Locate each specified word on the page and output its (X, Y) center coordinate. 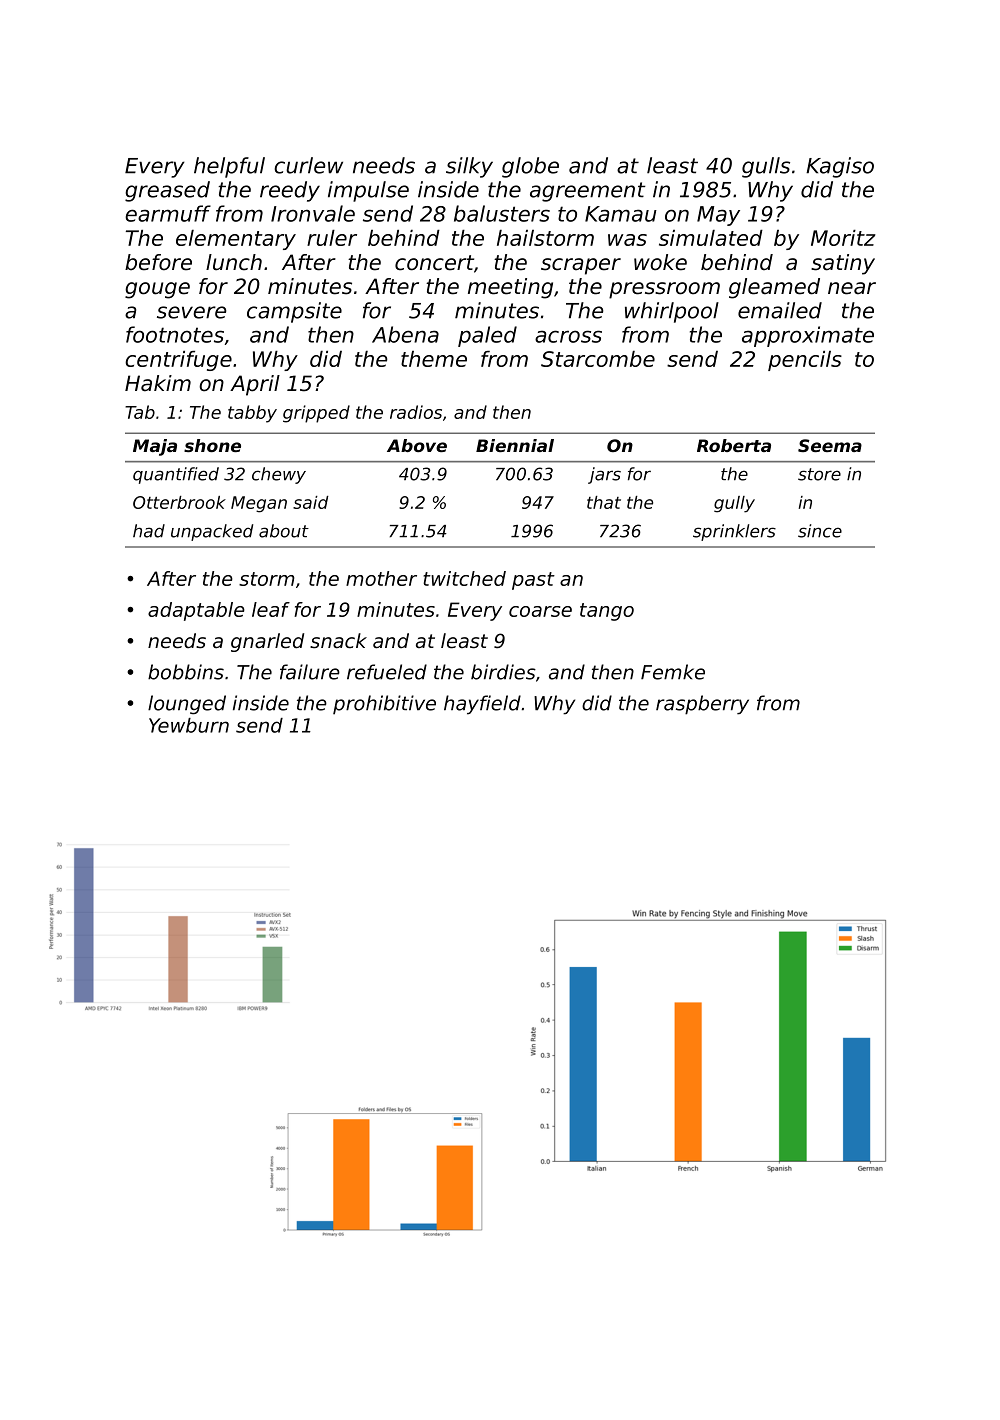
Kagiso (840, 167)
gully (734, 504)
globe (530, 167)
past (533, 581)
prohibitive (384, 705)
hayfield (482, 705)
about (284, 531)
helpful (229, 167)
